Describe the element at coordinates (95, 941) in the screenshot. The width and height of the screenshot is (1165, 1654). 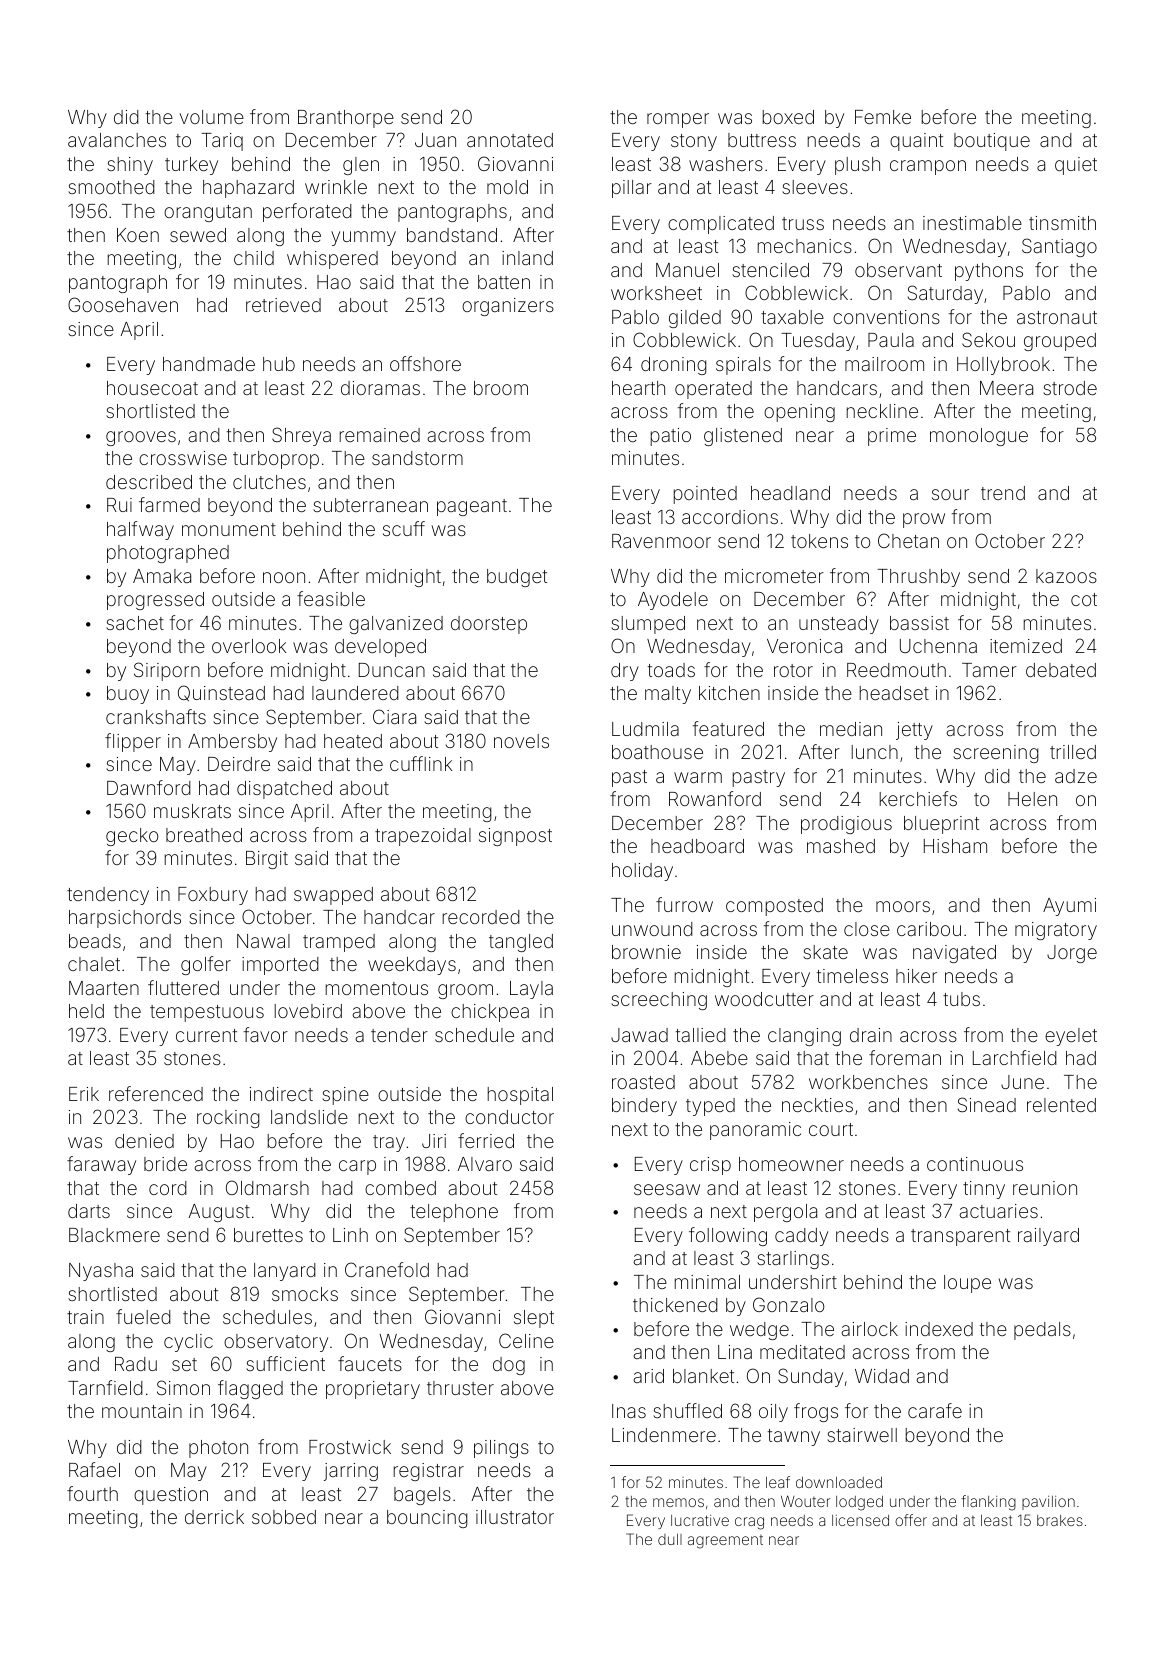
I see `beads` at that location.
